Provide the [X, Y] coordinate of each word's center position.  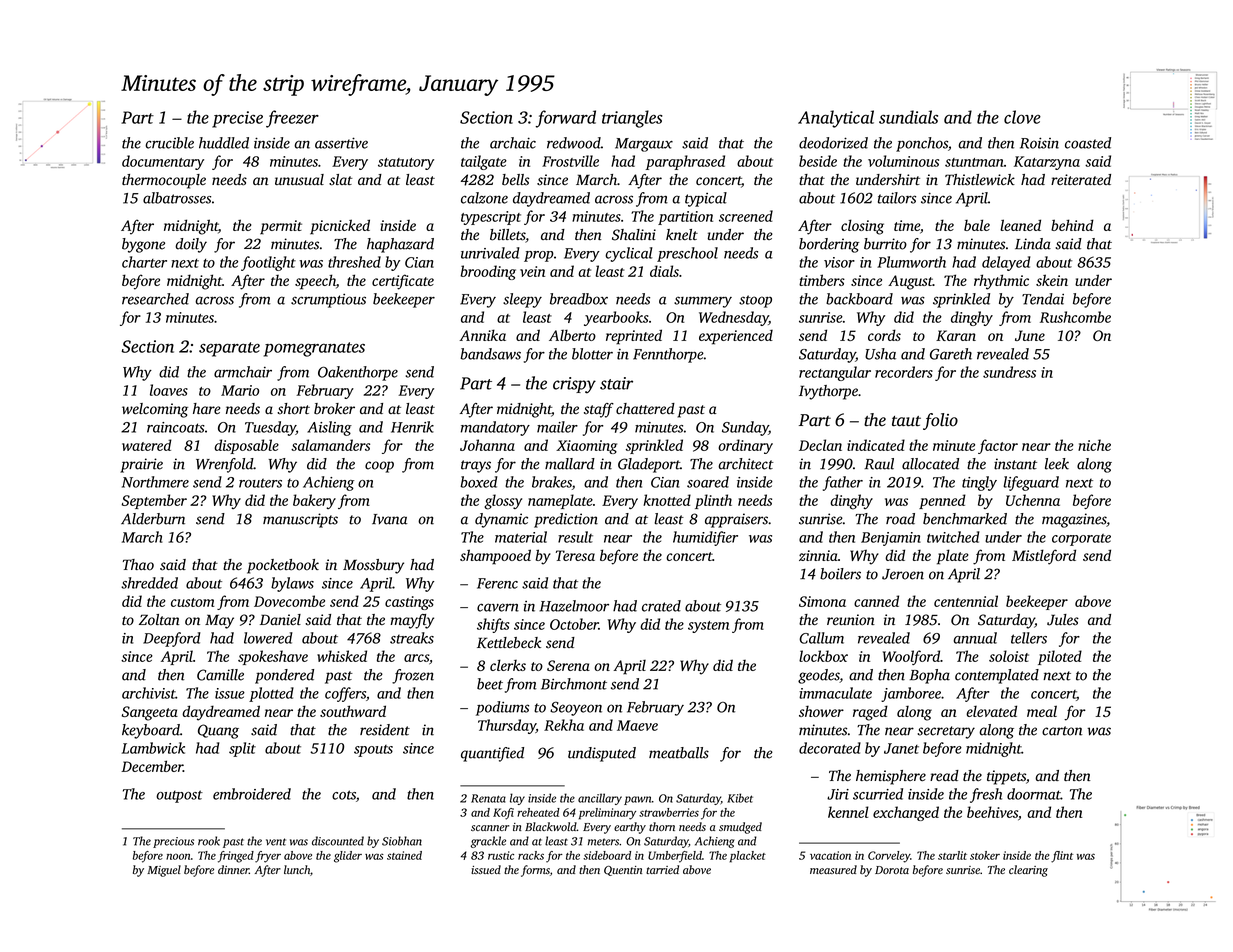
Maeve [637, 725]
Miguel [164, 871]
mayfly [412, 621]
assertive [341, 143]
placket [748, 857]
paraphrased [685, 162]
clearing [1028, 871]
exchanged [906, 813]
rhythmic [1001, 282]
